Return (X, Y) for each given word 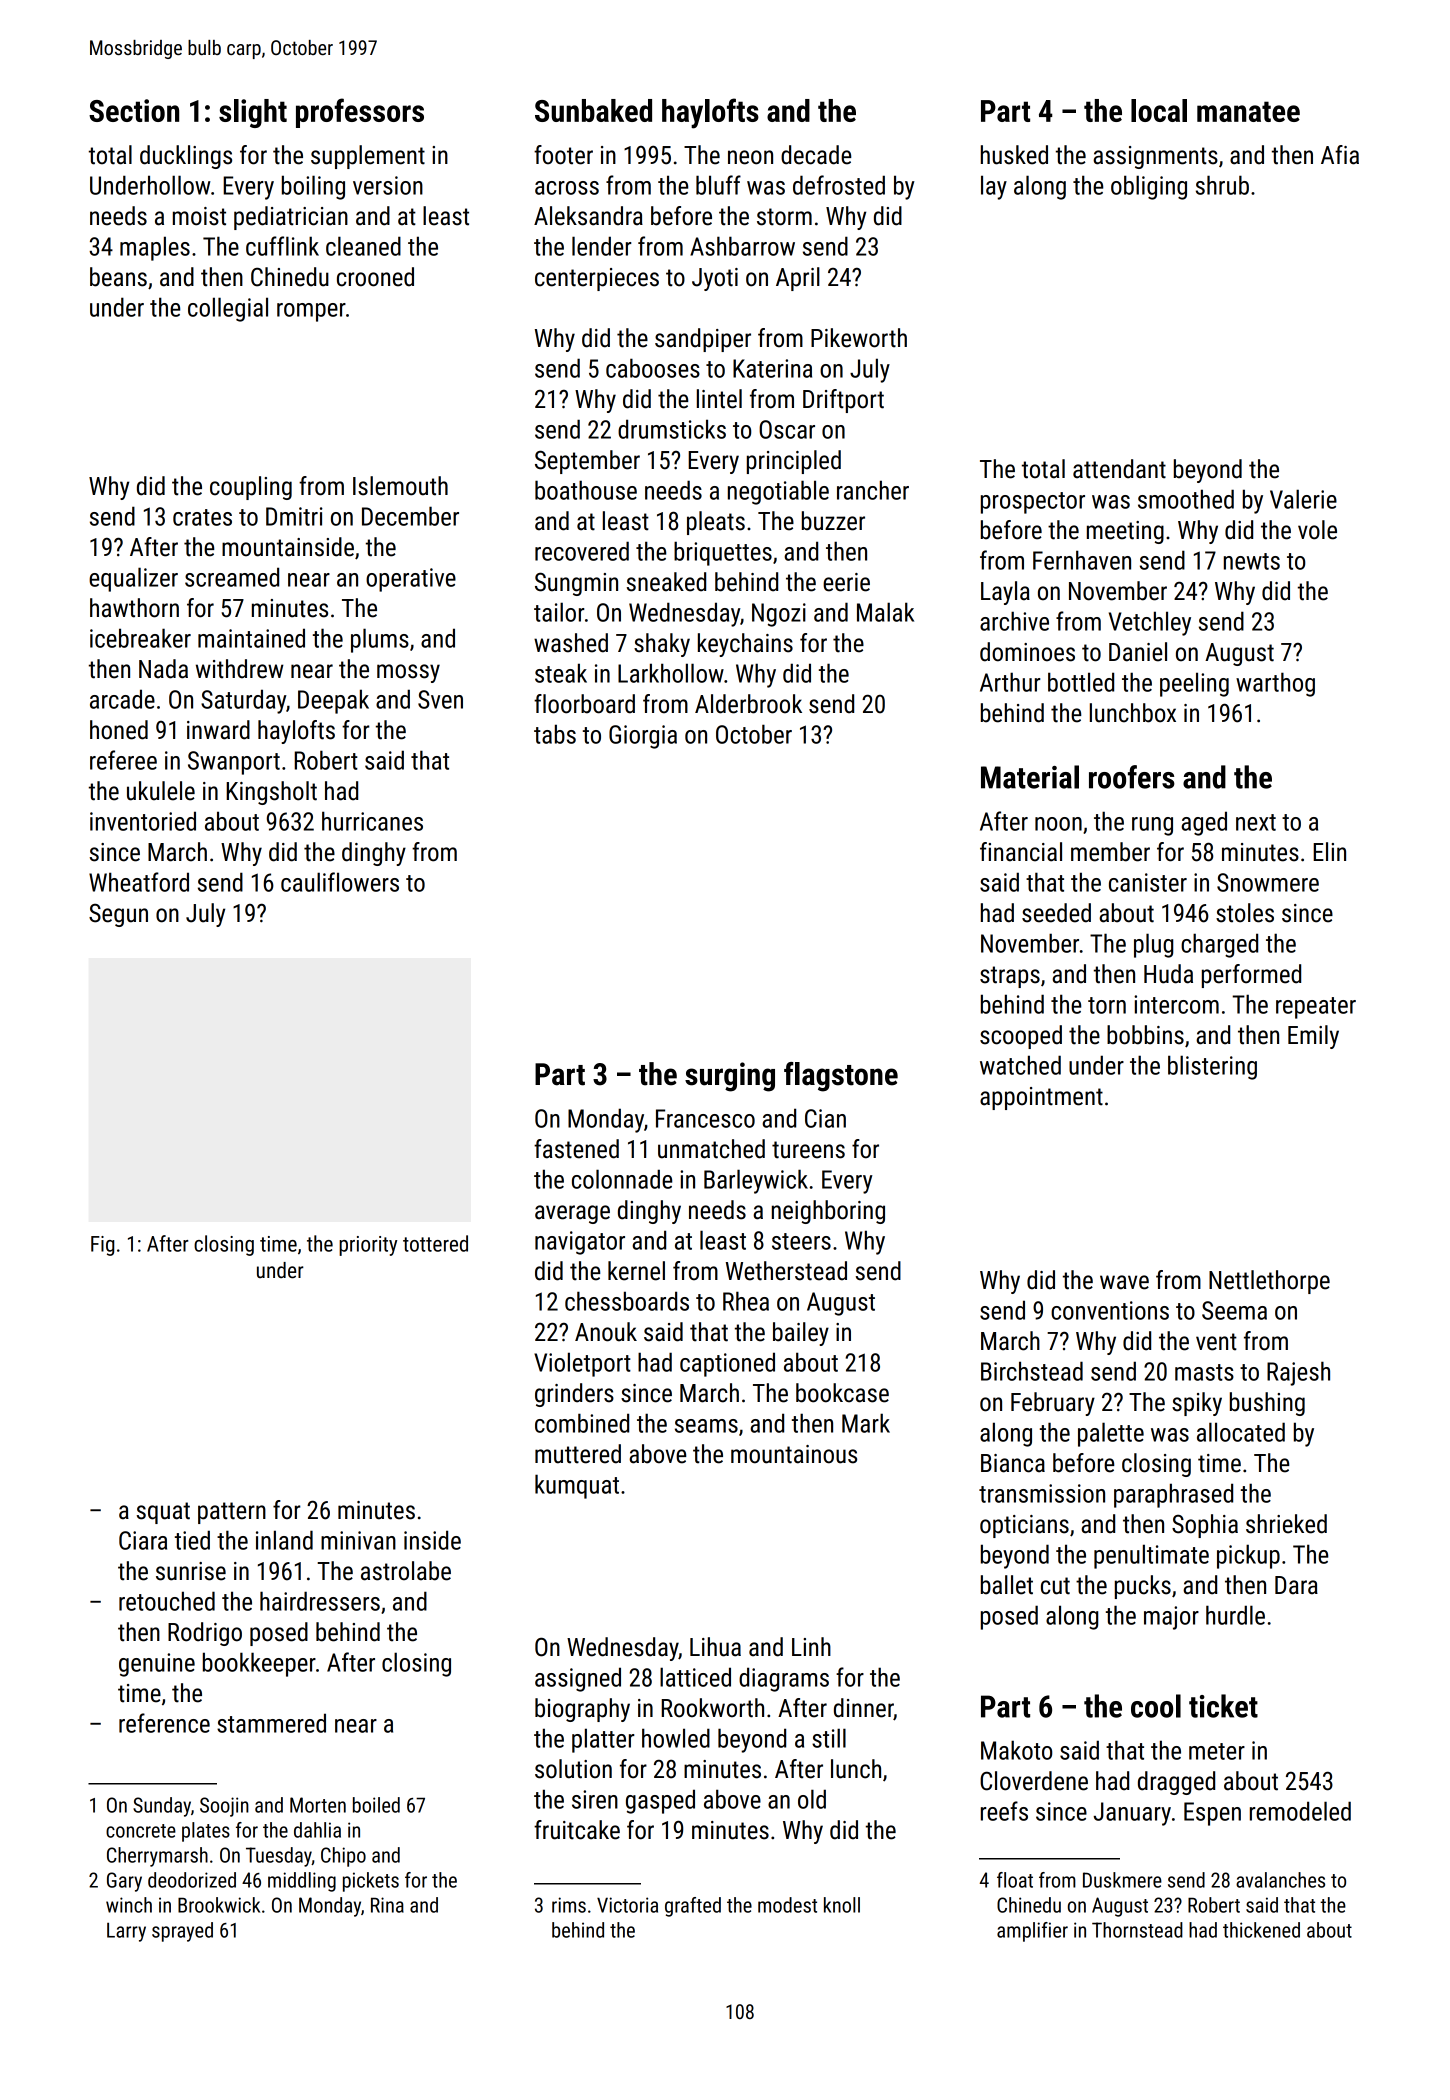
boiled (376, 1805)
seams (706, 1426)
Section (134, 110)
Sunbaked (593, 110)
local (1159, 110)
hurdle (1235, 1615)
